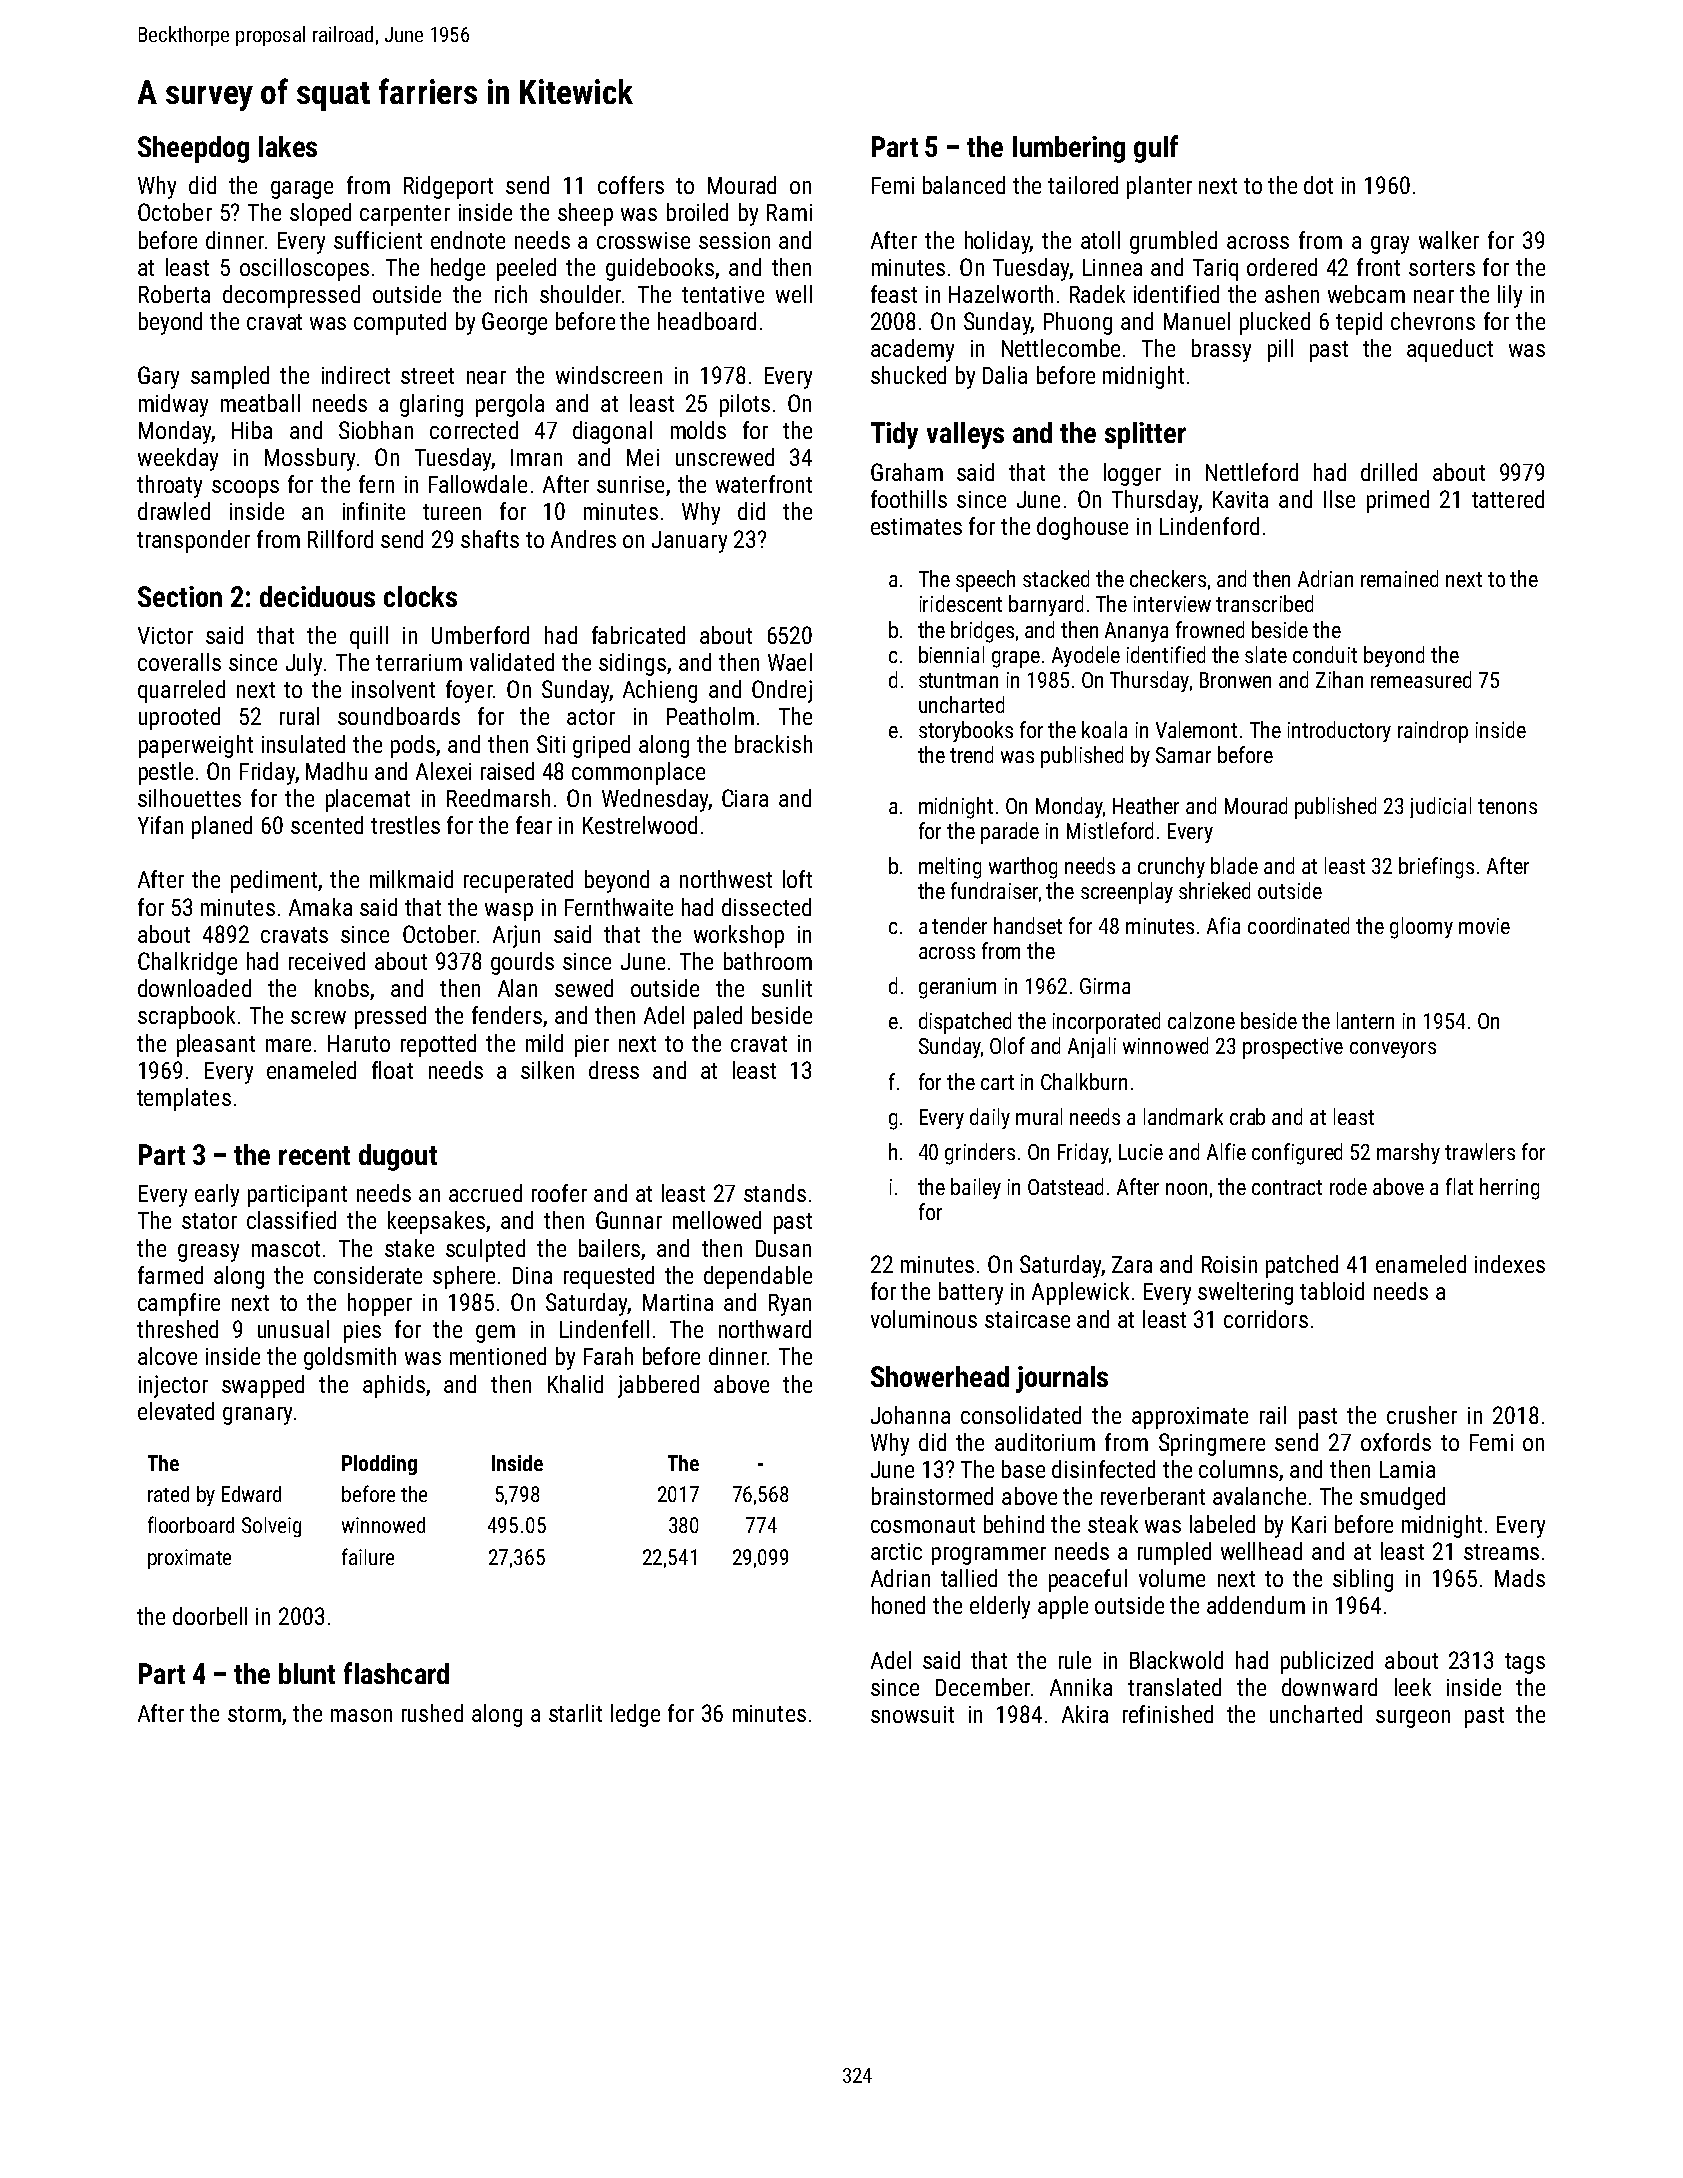 Image resolution: width=1683 pixels, height=2178 pixels. What do you see at coordinates (997, 242) in the screenshot?
I see `holiday` at bounding box center [997, 242].
